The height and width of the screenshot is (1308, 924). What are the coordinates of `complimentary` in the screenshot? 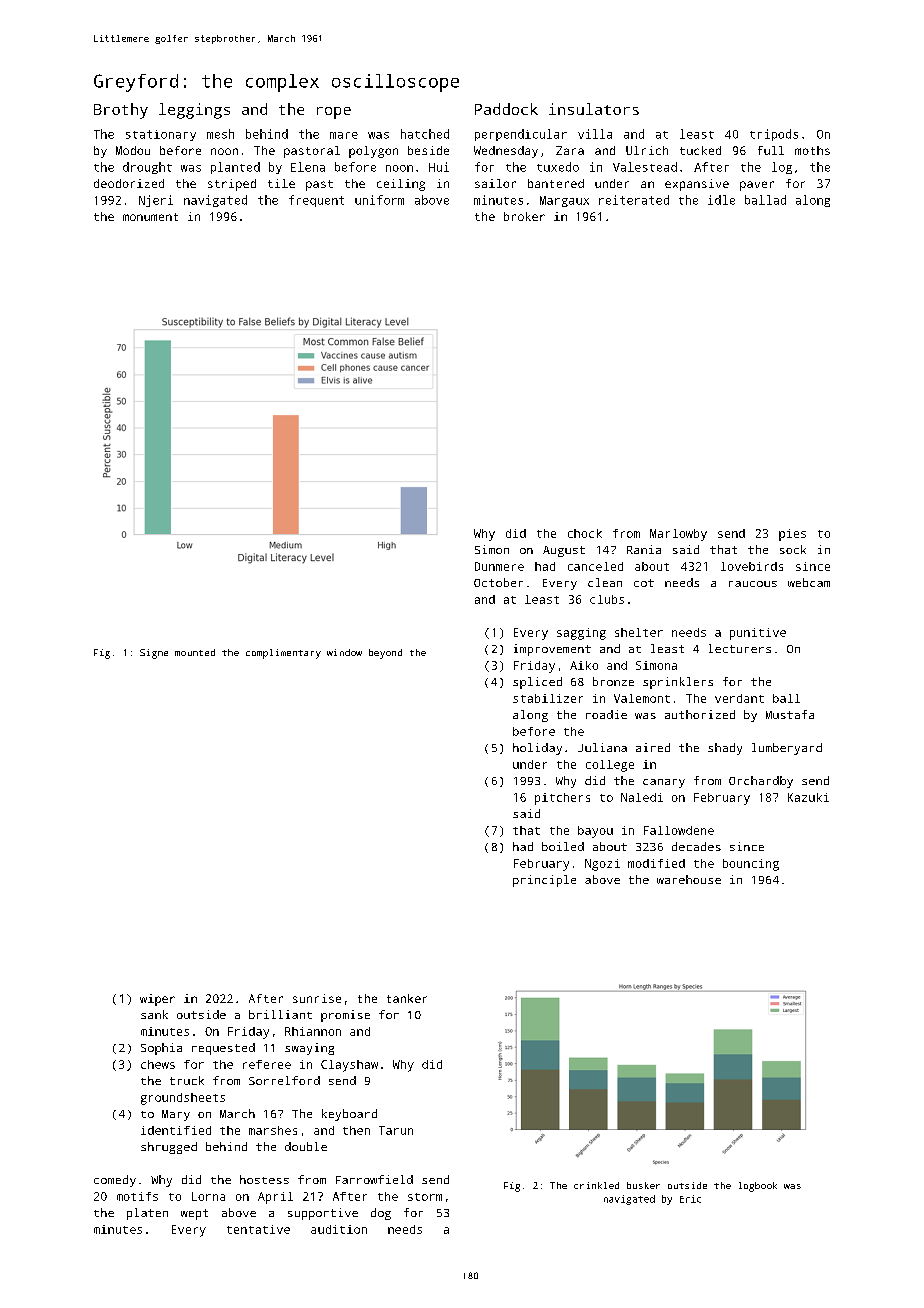 It's located at (283, 654).
